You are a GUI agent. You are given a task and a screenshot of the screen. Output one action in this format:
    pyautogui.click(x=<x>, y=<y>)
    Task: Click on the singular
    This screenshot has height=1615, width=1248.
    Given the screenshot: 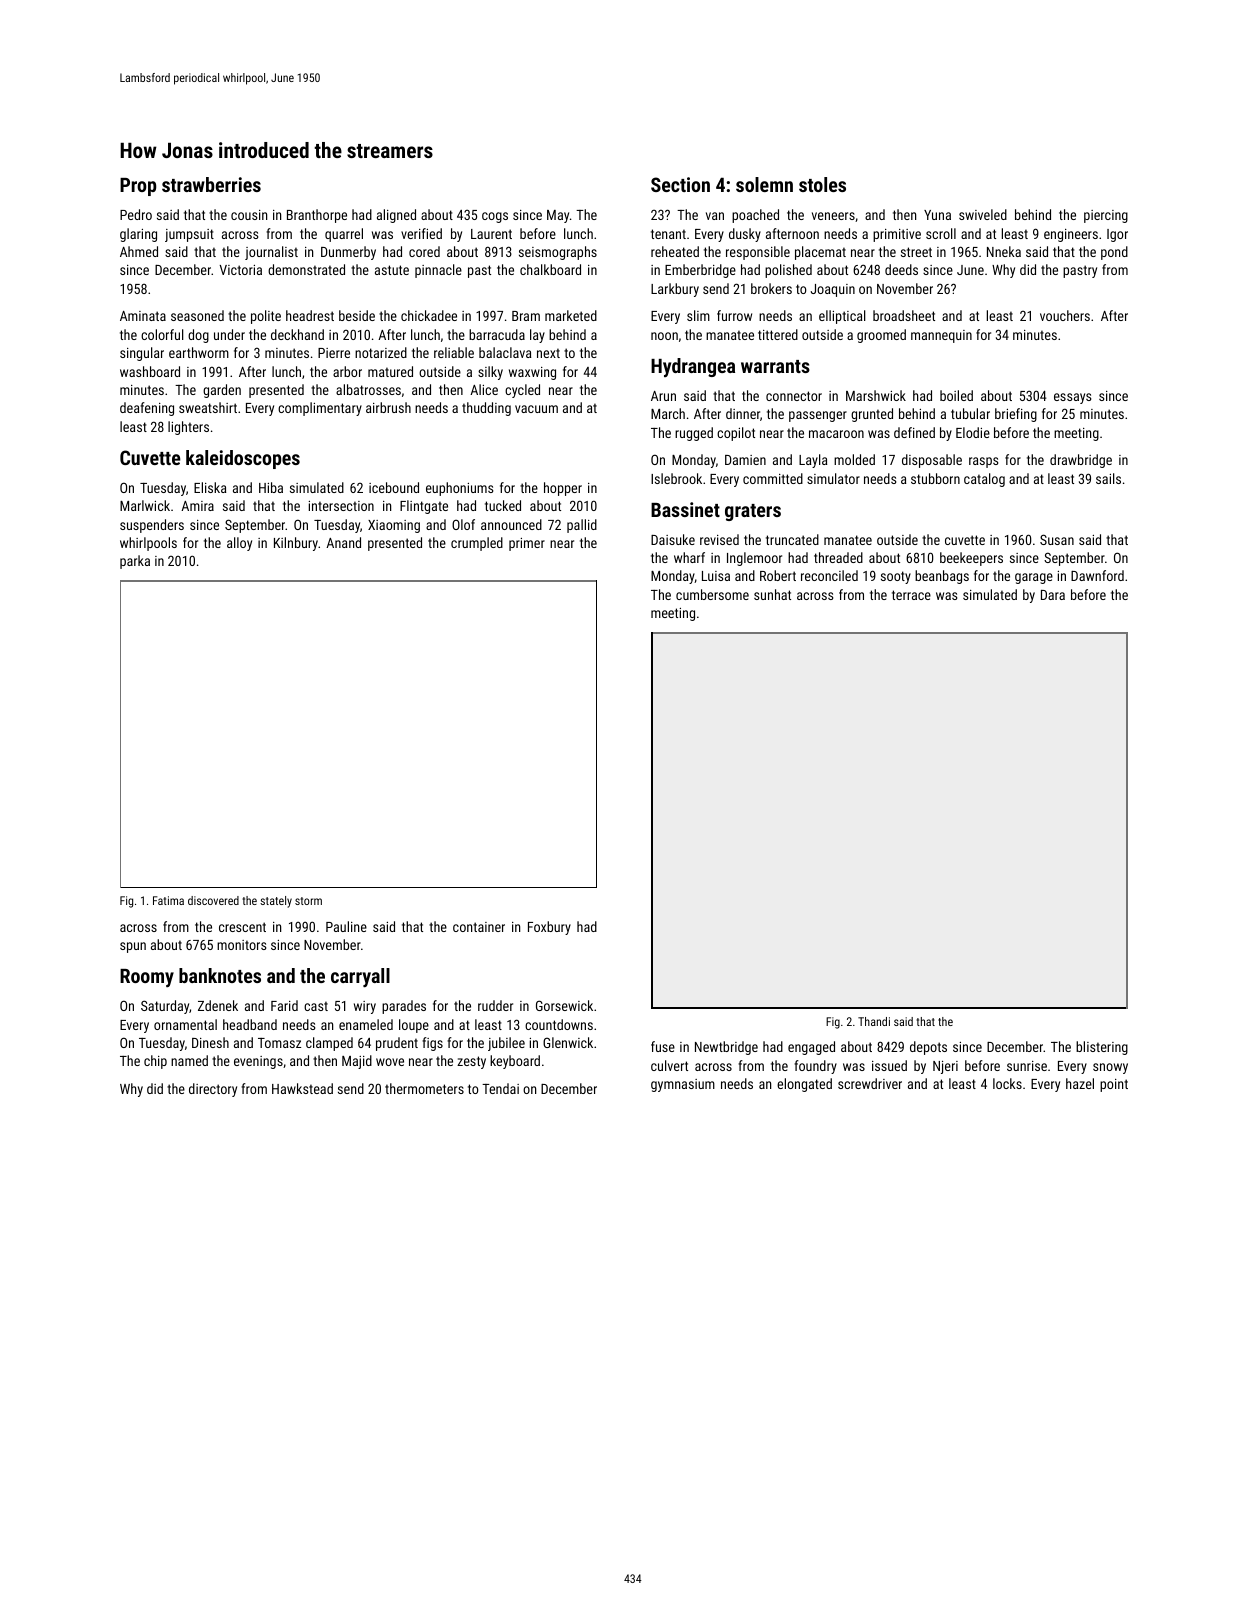 What is the action you would take?
    pyautogui.click(x=142, y=354)
